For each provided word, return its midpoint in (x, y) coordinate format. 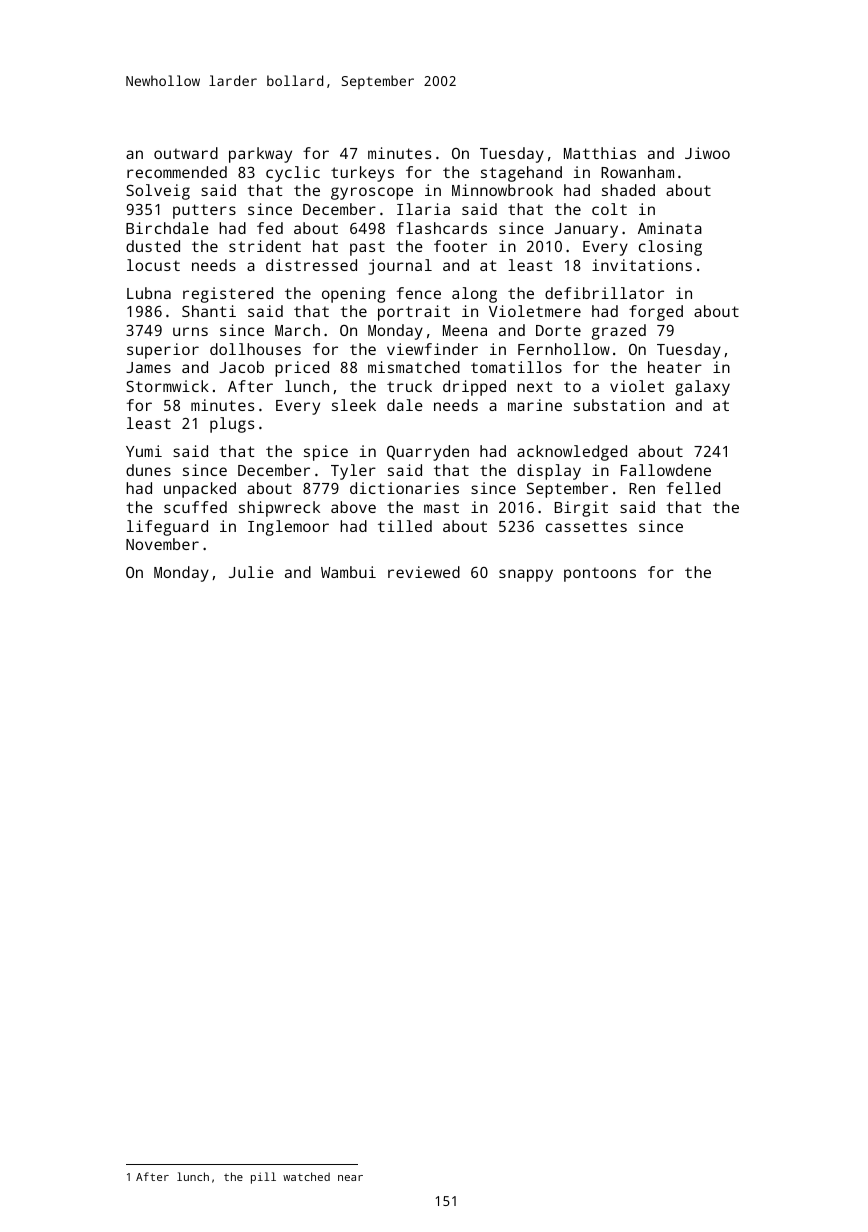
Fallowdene (666, 470)
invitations (642, 265)
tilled (405, 526)
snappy (526, 575)
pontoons (600, 575)
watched (306, 1176)
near (350, 1178)
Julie (251, 572)
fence (419, 293)
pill (263, 1178)
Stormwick (167, 386)
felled (693, 488)
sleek (354, 405)
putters (204, 211)
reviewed (424, 572)
